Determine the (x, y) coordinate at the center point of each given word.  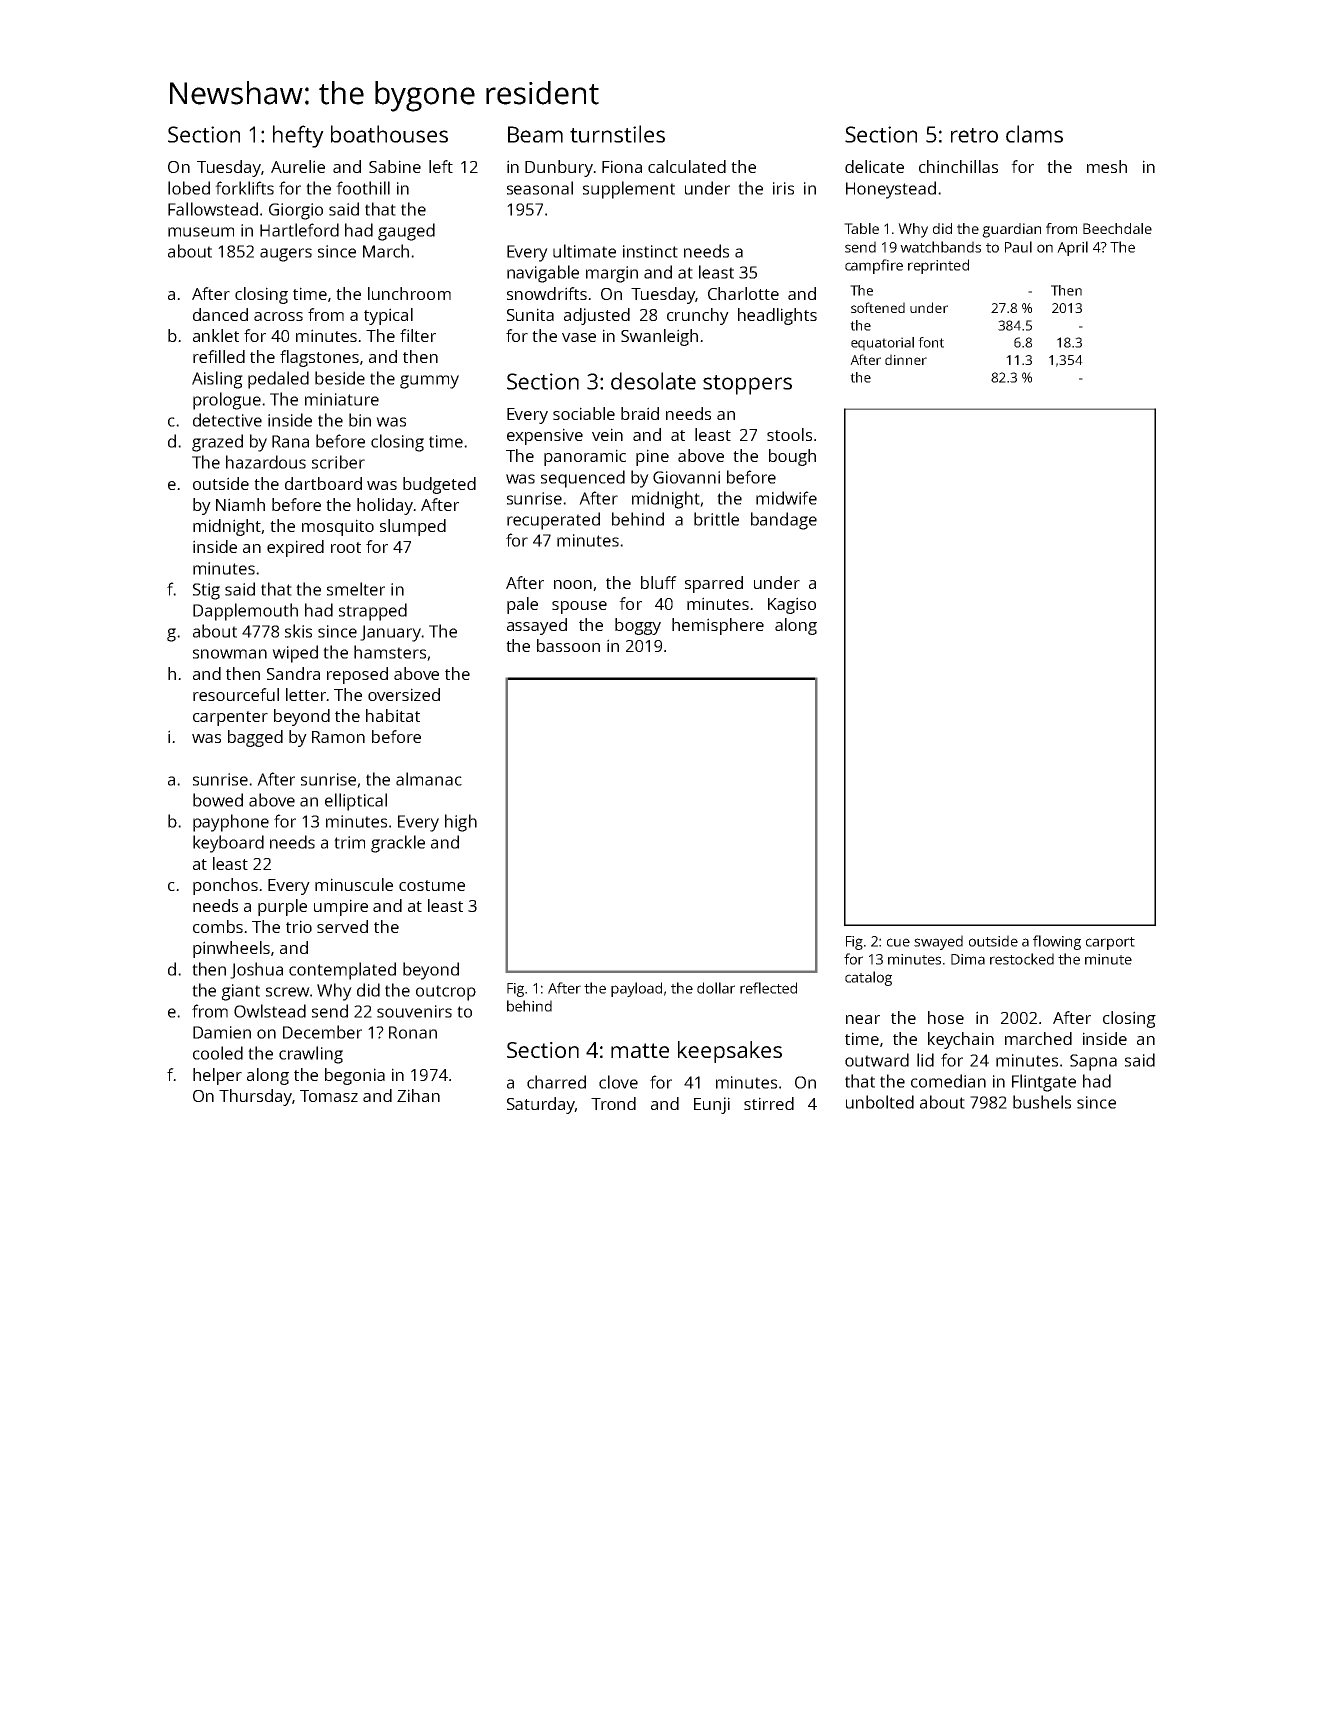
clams (1034, 134)
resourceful (236, 694)
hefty (298, 136)
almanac (429, 779)
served (342, 926)
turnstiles (617, 134)
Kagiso (792, 605)
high (461, 823)
